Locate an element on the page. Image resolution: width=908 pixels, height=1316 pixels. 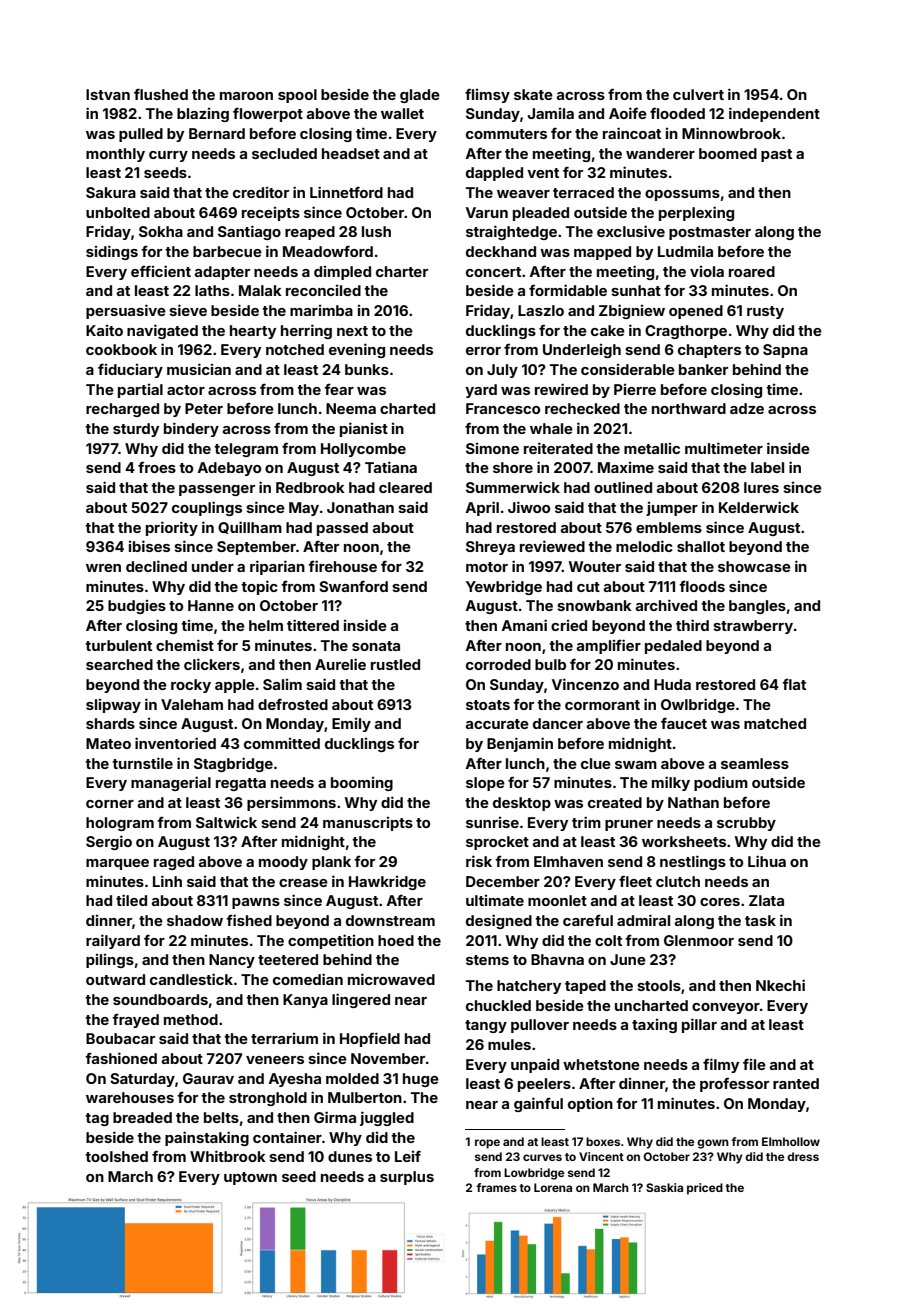
pilings is located at coordinates (110, 961).
